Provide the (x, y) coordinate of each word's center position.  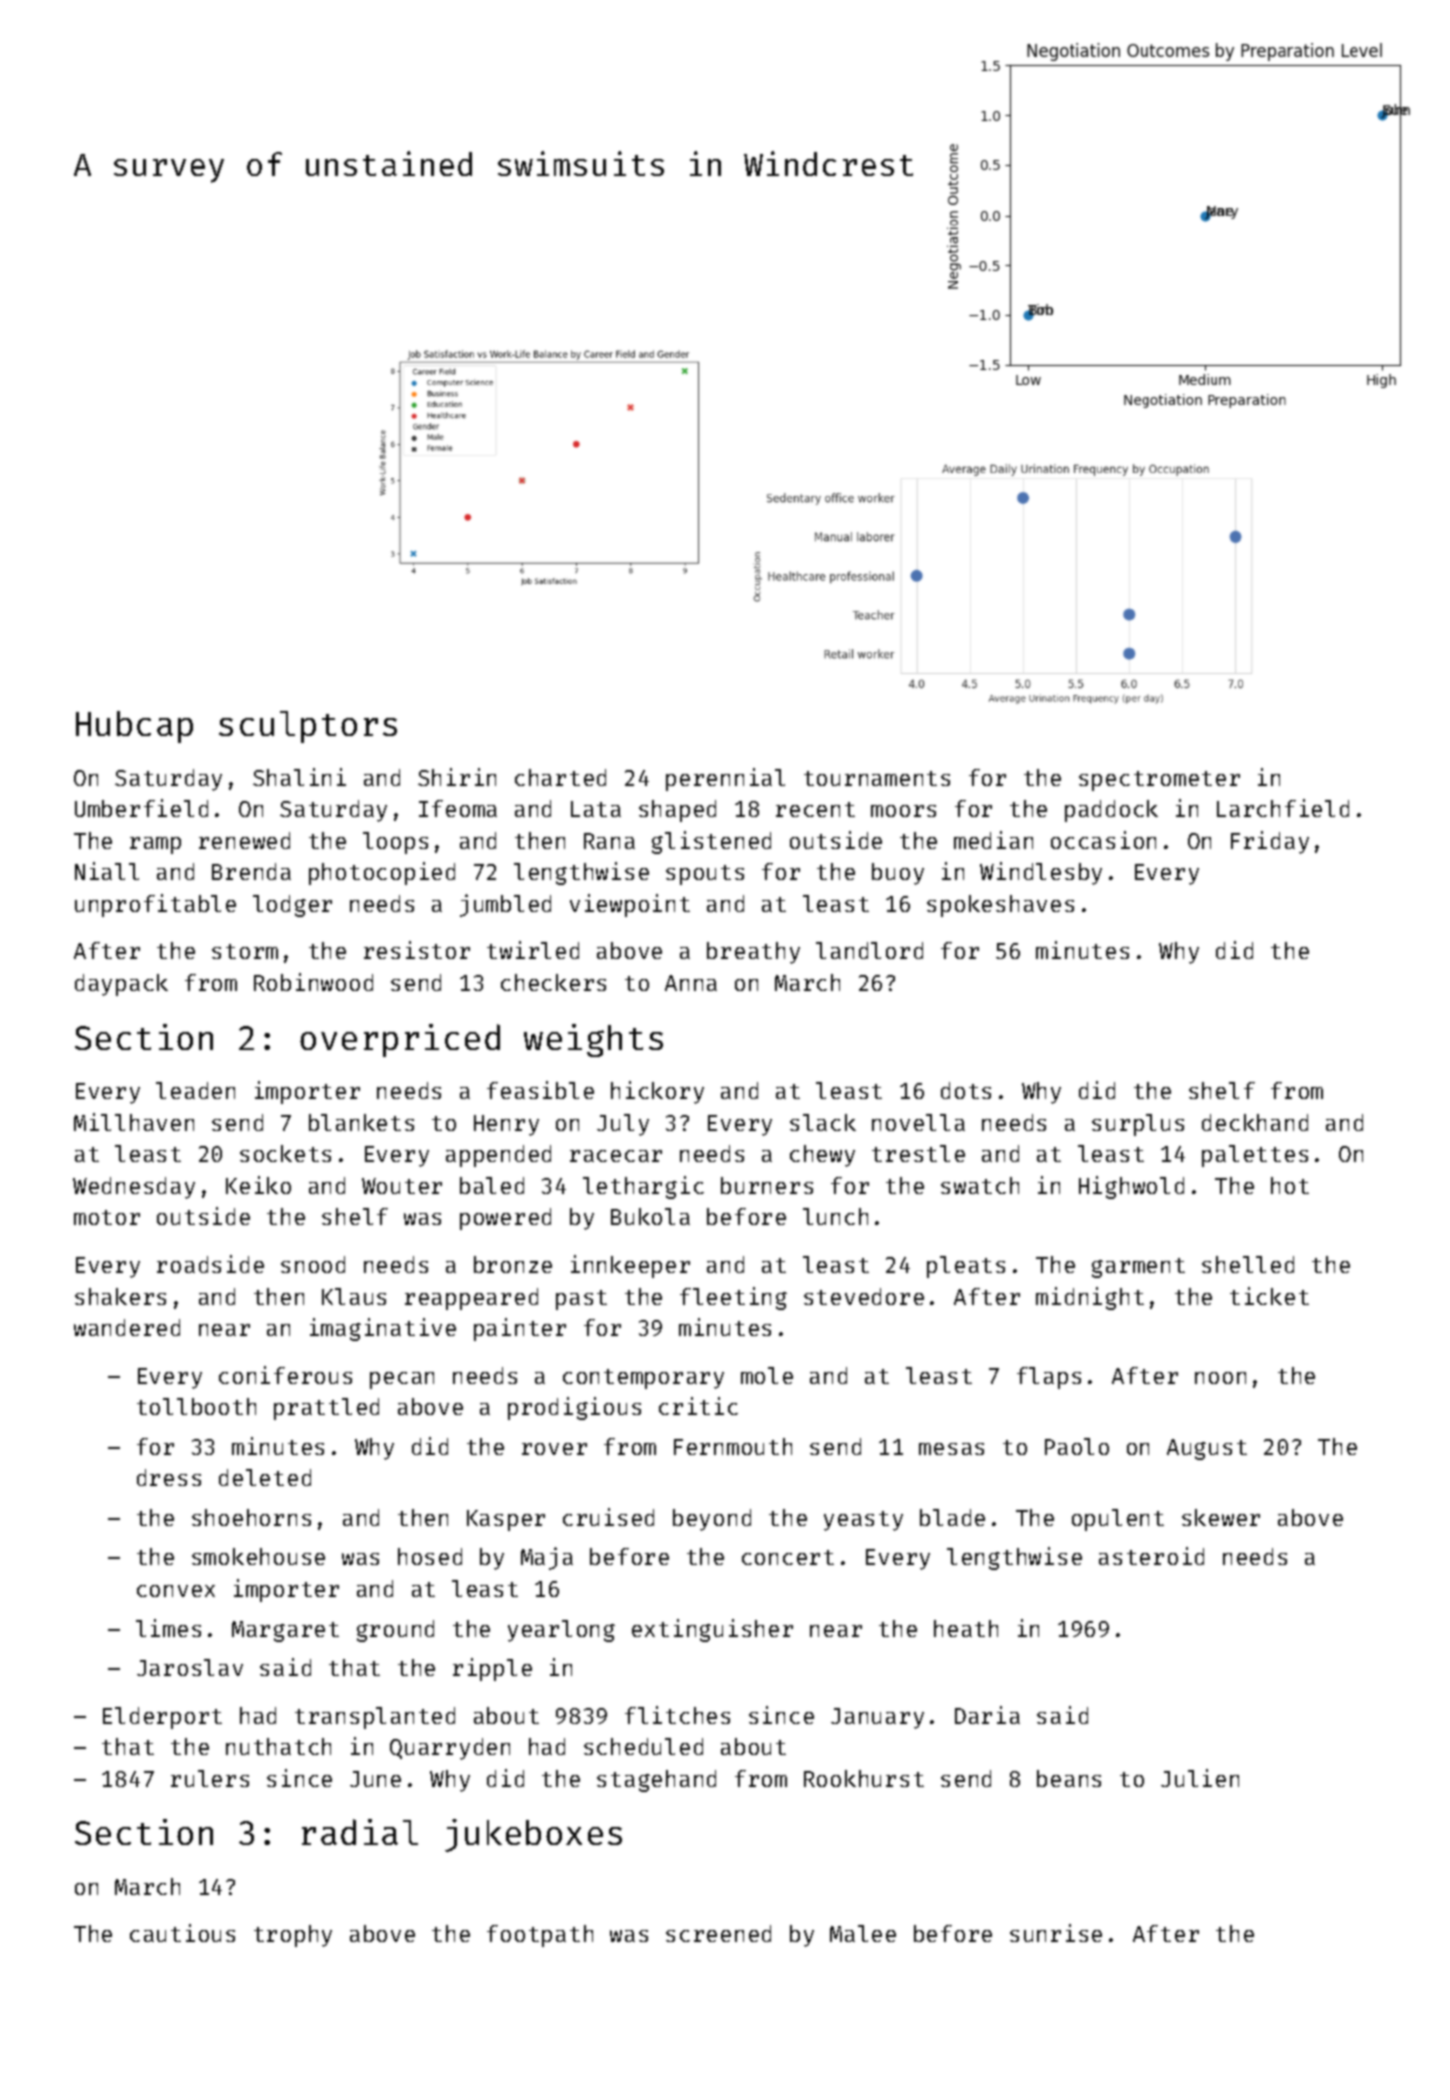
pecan (402, 1380)
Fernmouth (733, 1446)
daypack (121, 985)
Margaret (285, 1631)
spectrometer (1159, 781)
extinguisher (712, 1630)
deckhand (1255, 1122)
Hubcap (134, 727)
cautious (182, 1933)
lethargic (643, 1187)
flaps (1049, 1378)
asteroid (1151, 1556)
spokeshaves (1000, 906)
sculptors (308, 727)
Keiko (258, 1185)
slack (823, 1122)
